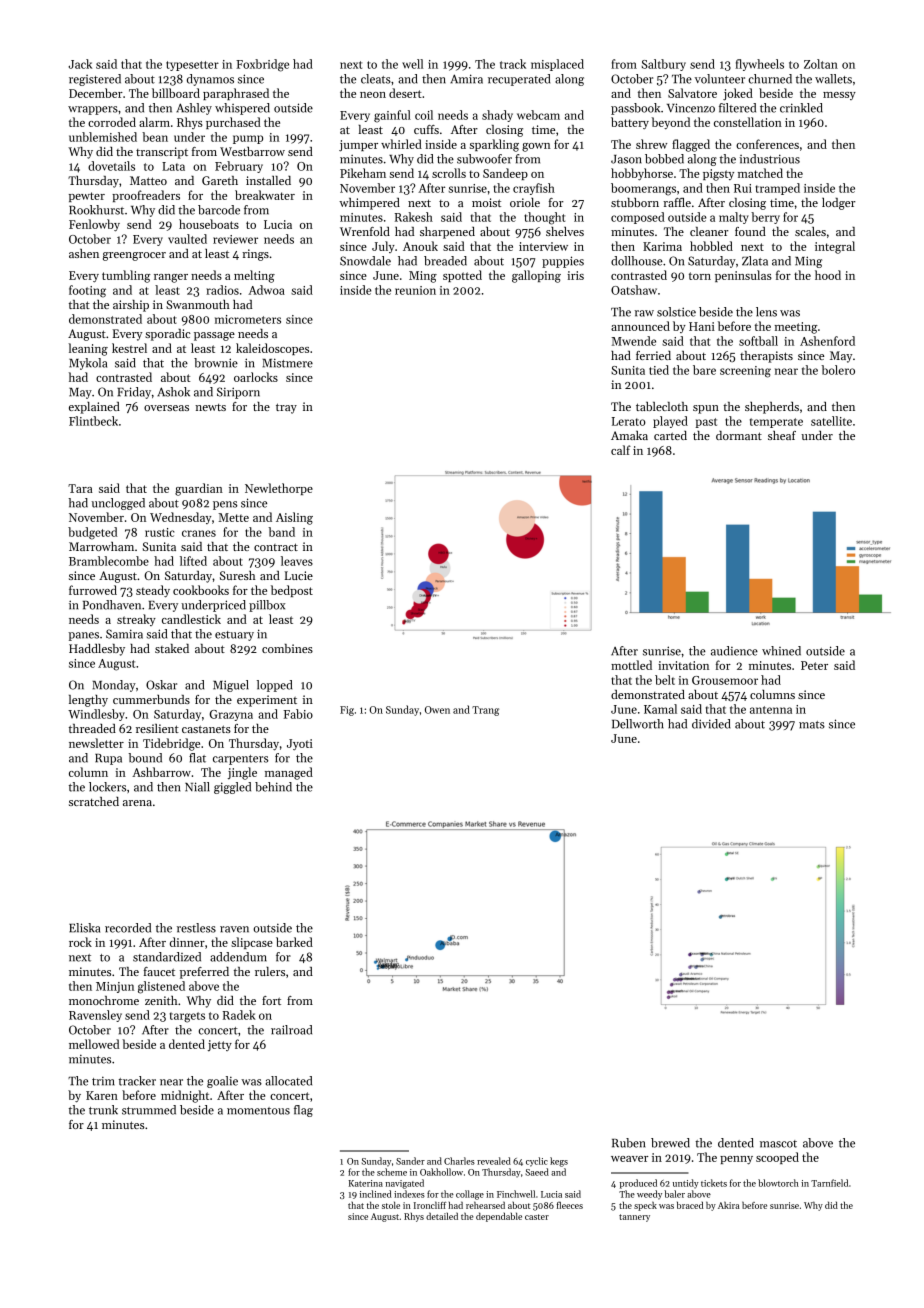 This image has width=924, height=1308. What do you see at coordinates (103, 1110) in the image?
I see `trunk` at bounding box center [103, 1110].
